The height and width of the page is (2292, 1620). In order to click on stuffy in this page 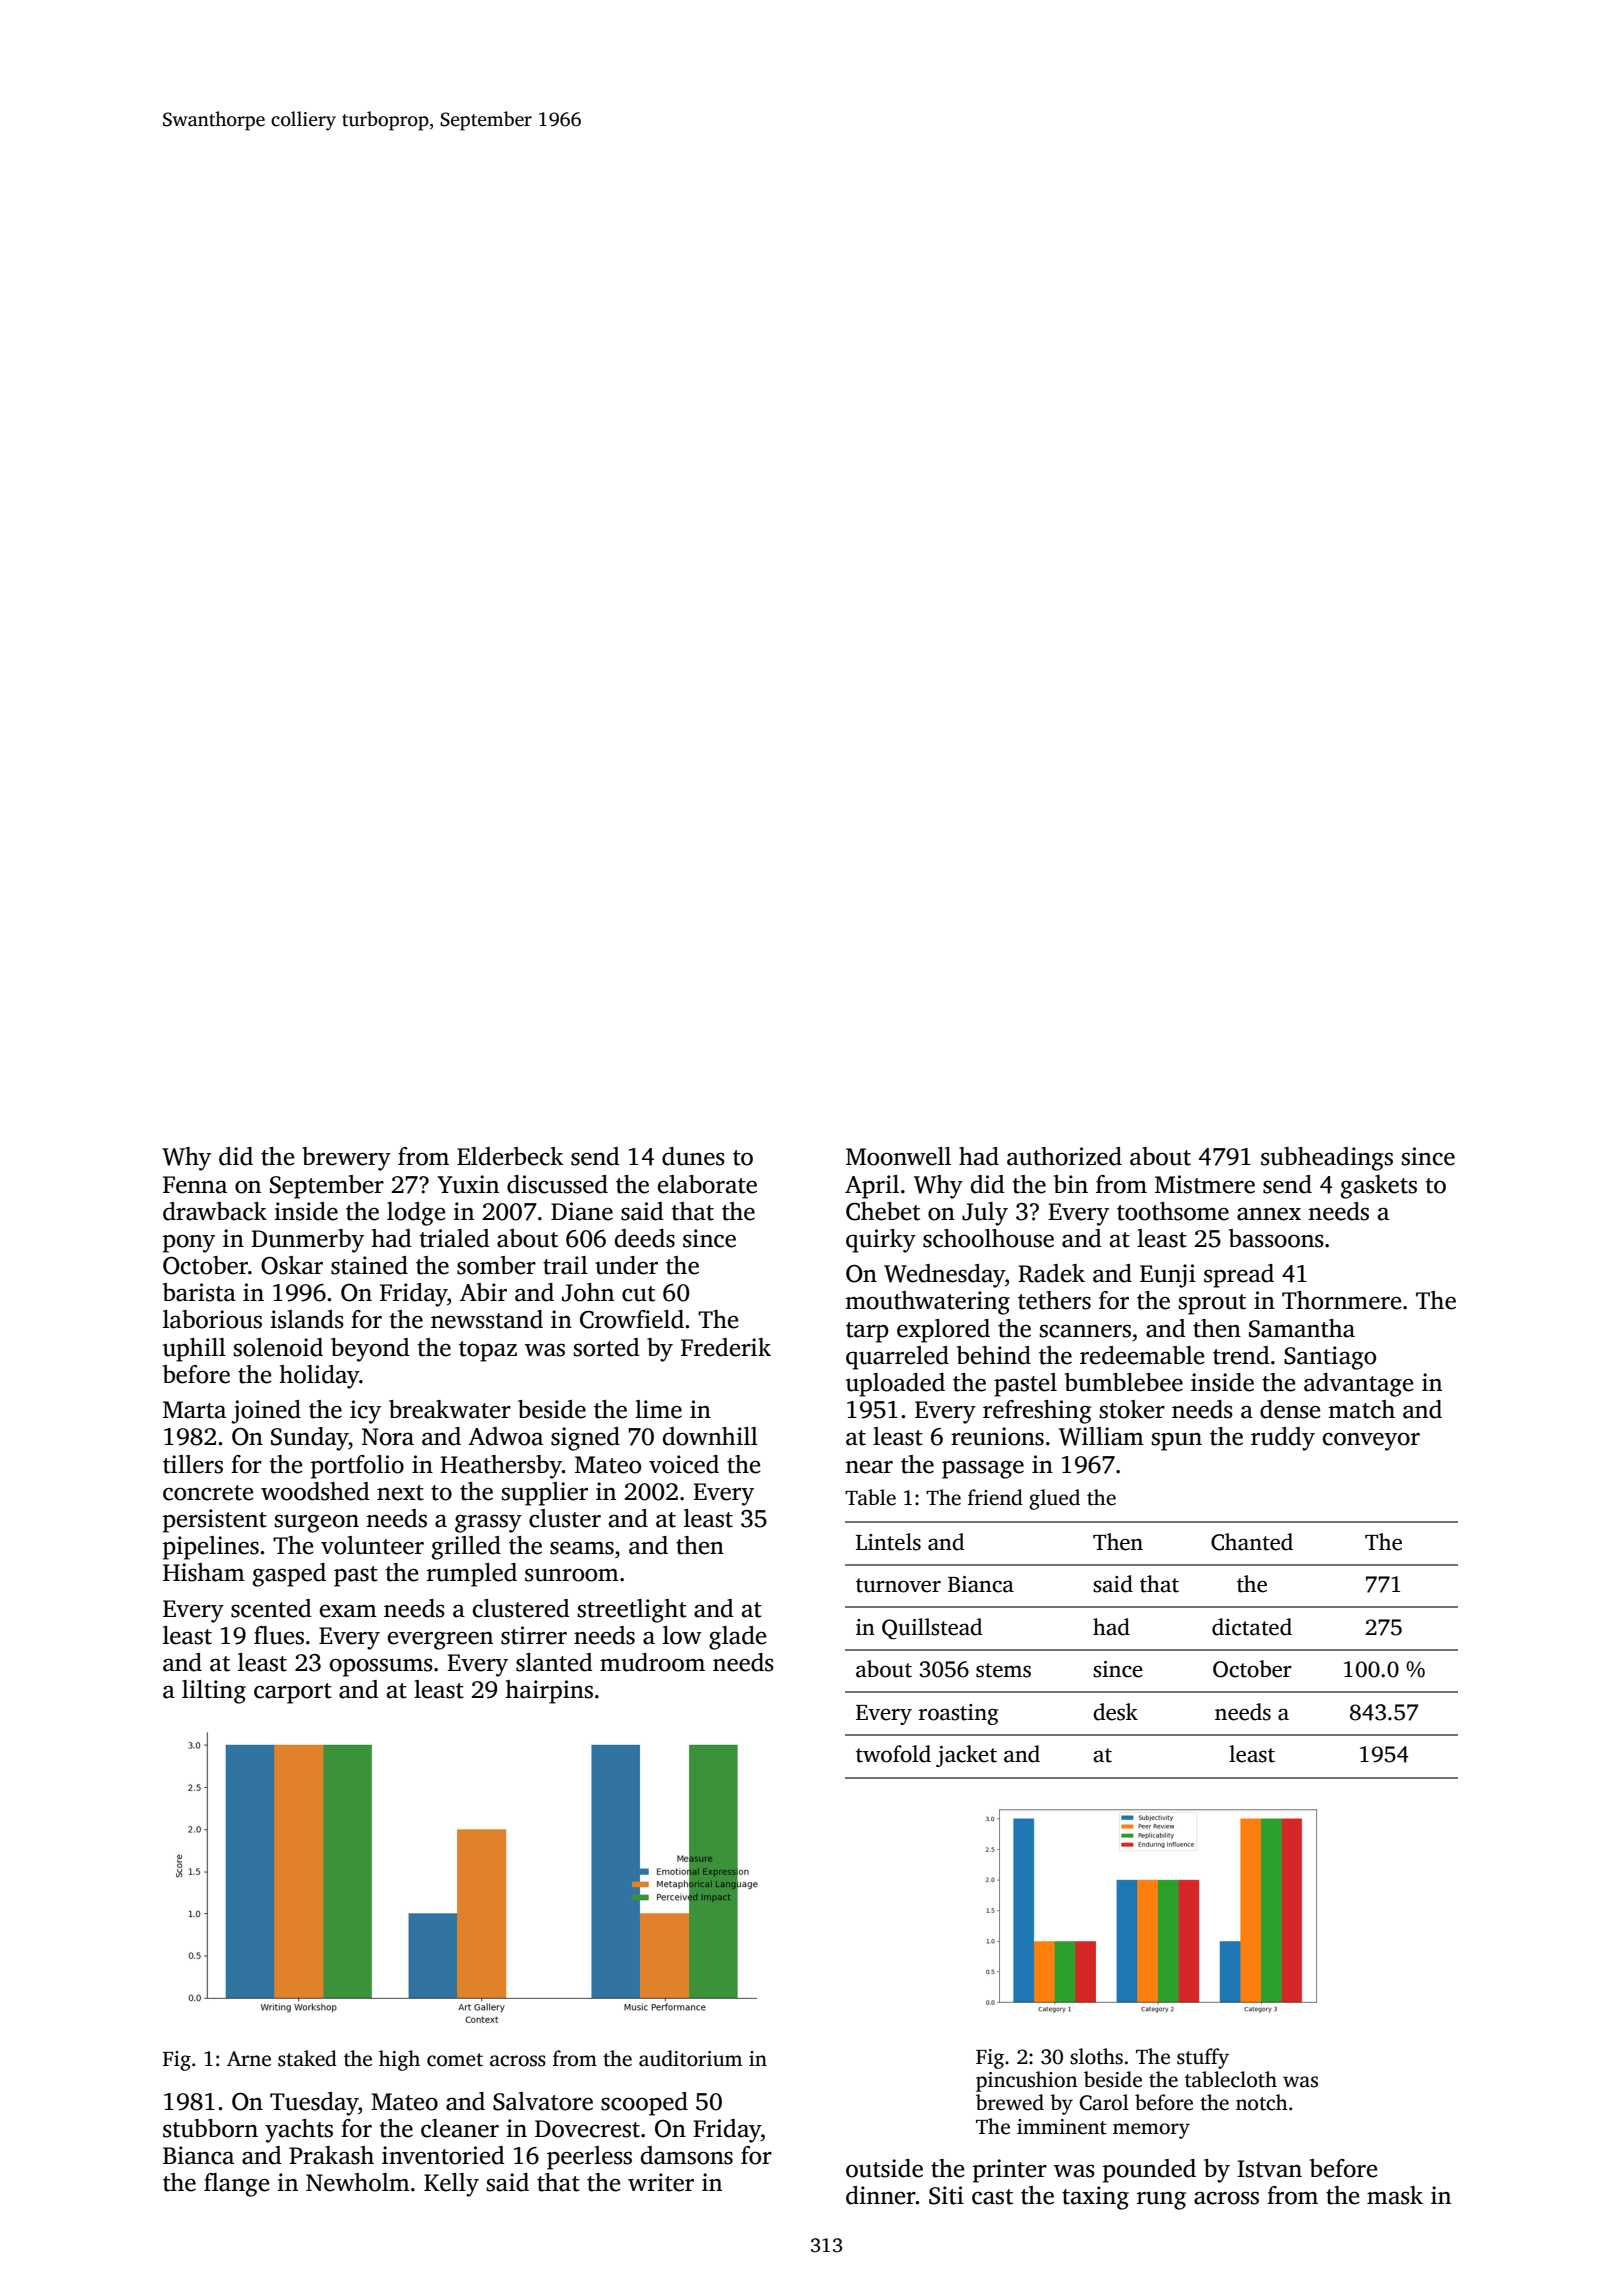, I will do `click(1203, 2058)`.
